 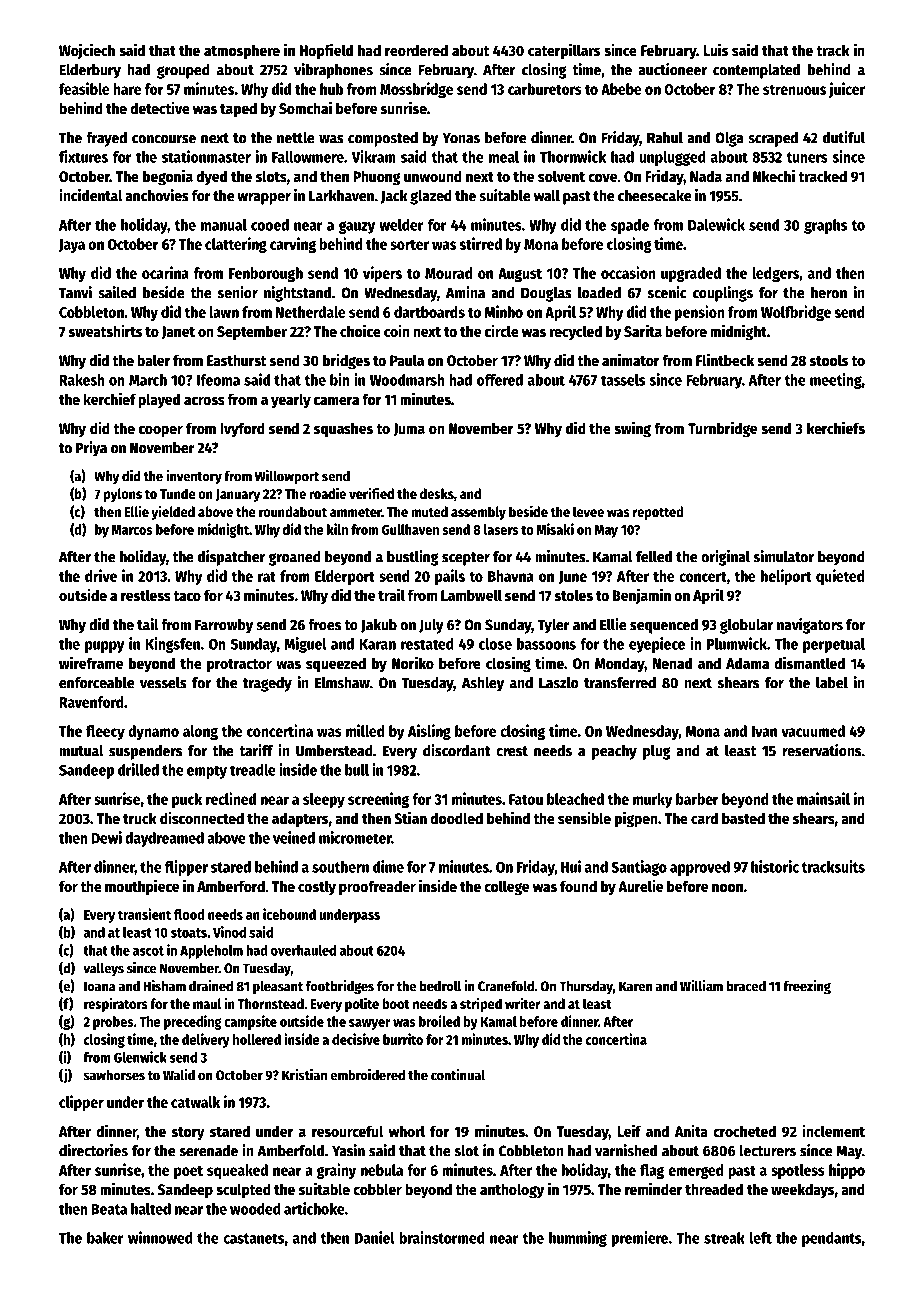 I want to click on scraped, so click(x=773, y=139).
